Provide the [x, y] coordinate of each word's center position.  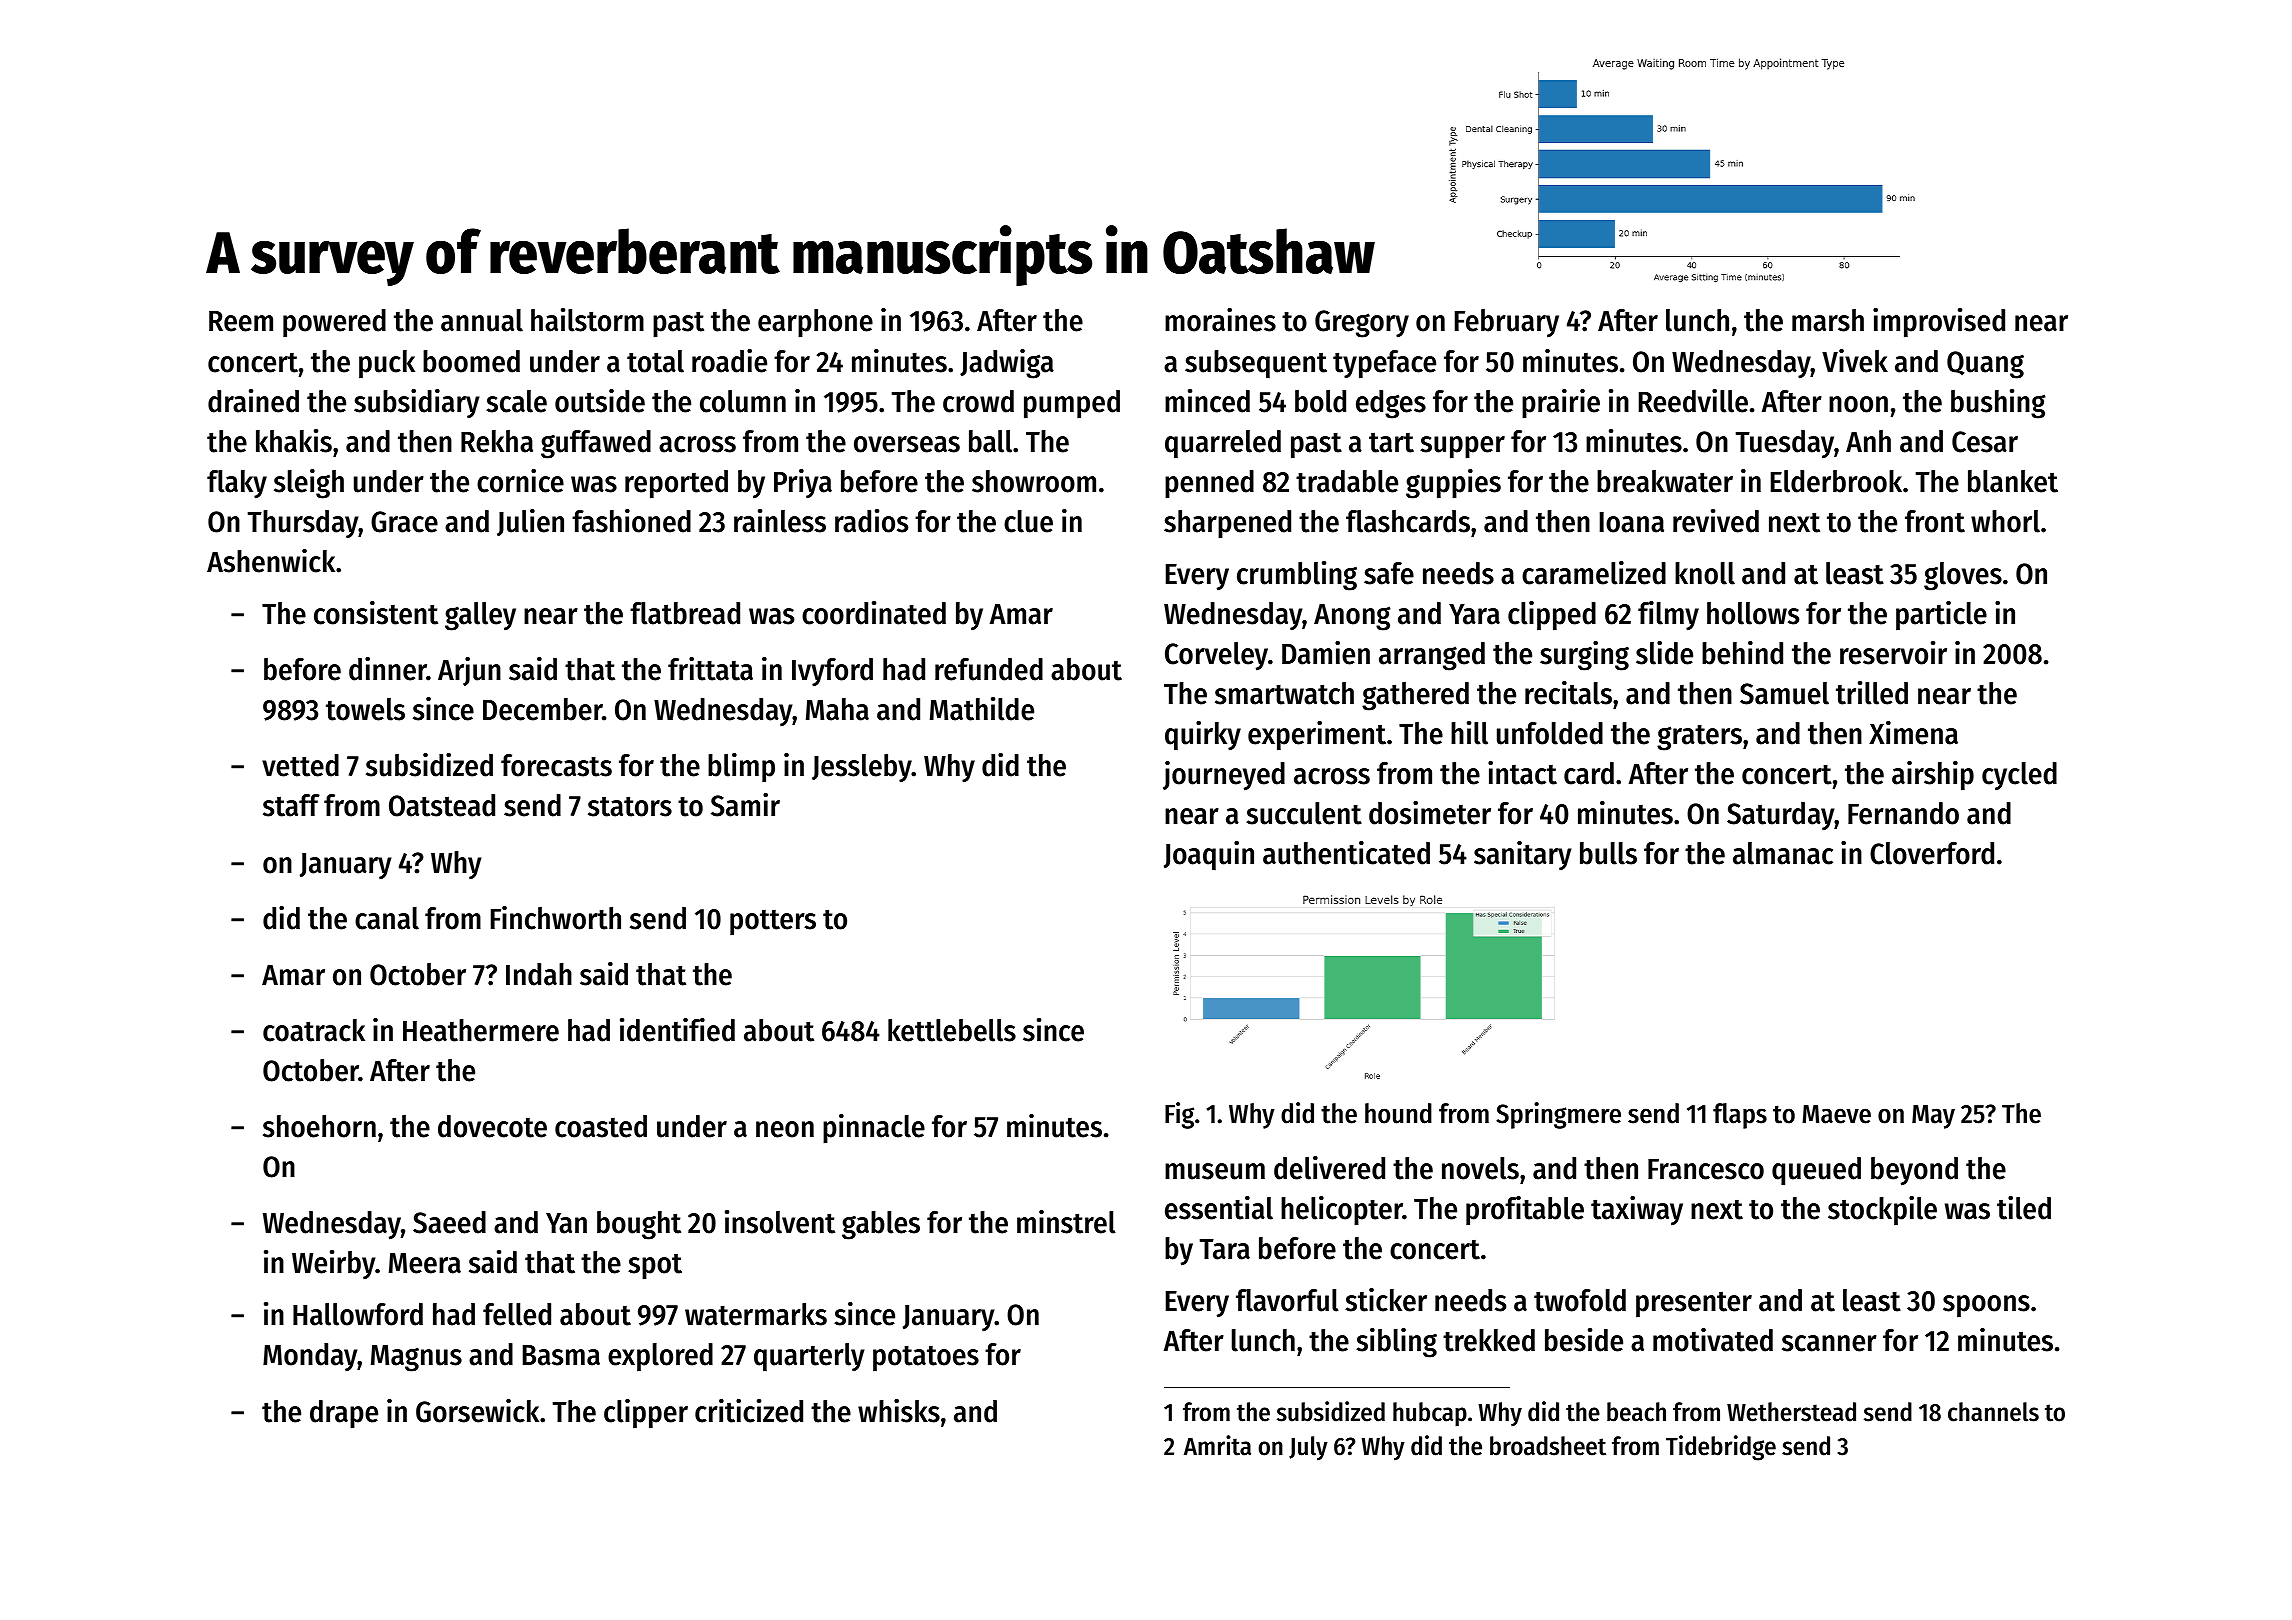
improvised [1939, 323]
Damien [1326, 653]
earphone [815, 323]
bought [639, 1225]
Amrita [1217, 1445]
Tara [1225, 1249]
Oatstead [442, 805]
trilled [1872, 693]
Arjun [469, 671]
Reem [241, 321]
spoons [1986, 1306]
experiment [1317, 736]
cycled [2019, 776]
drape [344, 1414]
